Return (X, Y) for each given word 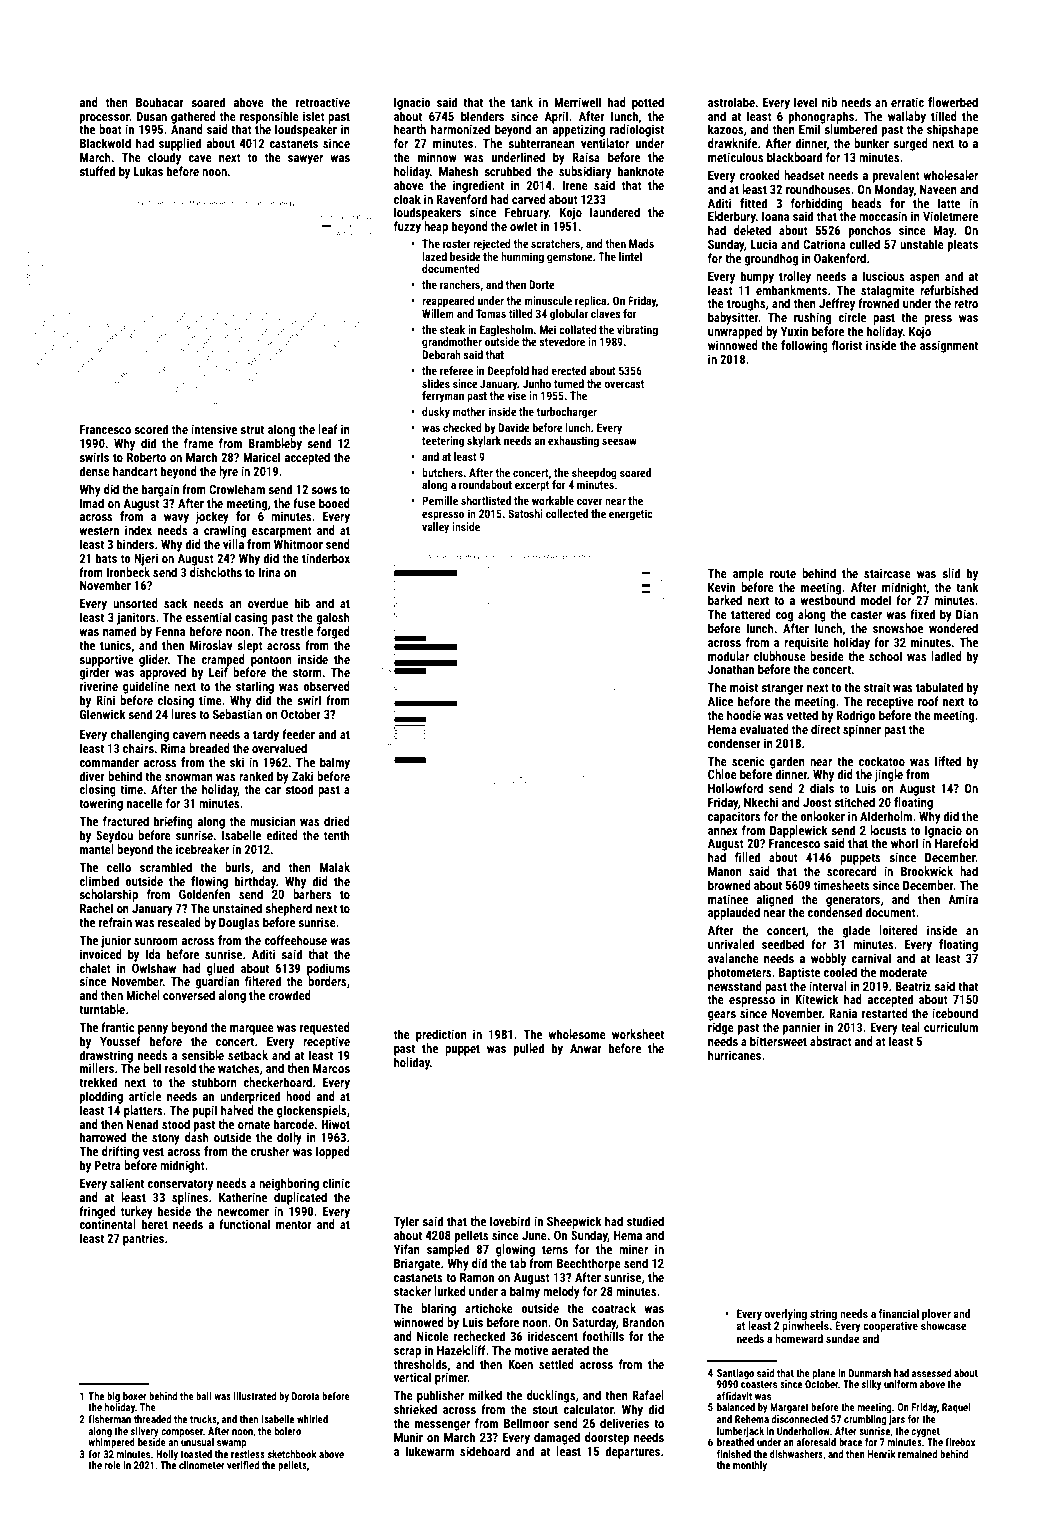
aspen (925, 279)
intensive (214, 429)
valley (435, 528)
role (113, 1465)
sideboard (485, 1451)
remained (917, 1454)
